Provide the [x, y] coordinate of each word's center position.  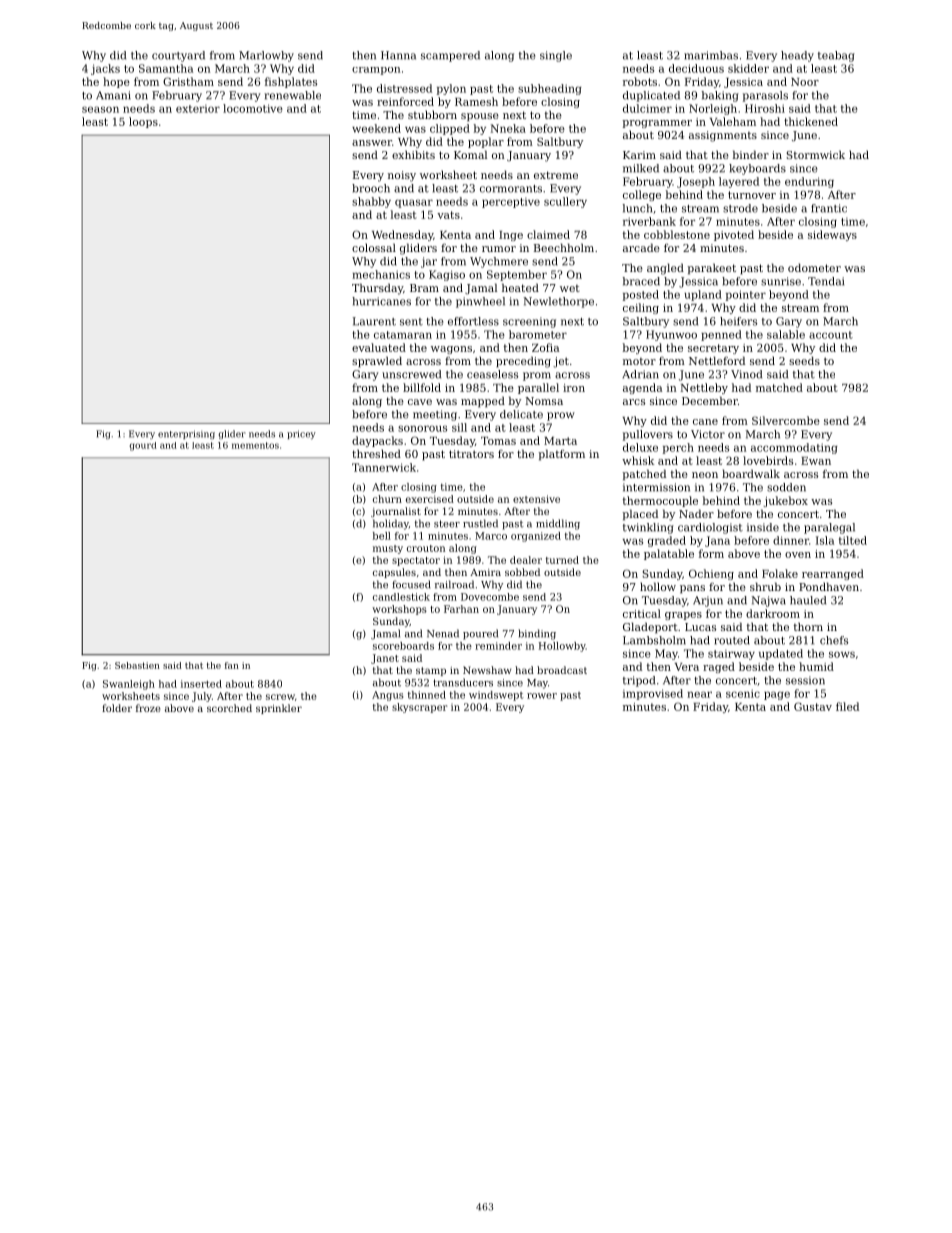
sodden [786, 487]
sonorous [422, 428]
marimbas [711, 55]
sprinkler [279, 709]
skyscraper [419, 708]
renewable [293, 95]
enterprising [186, 434]
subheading [550, 89]
